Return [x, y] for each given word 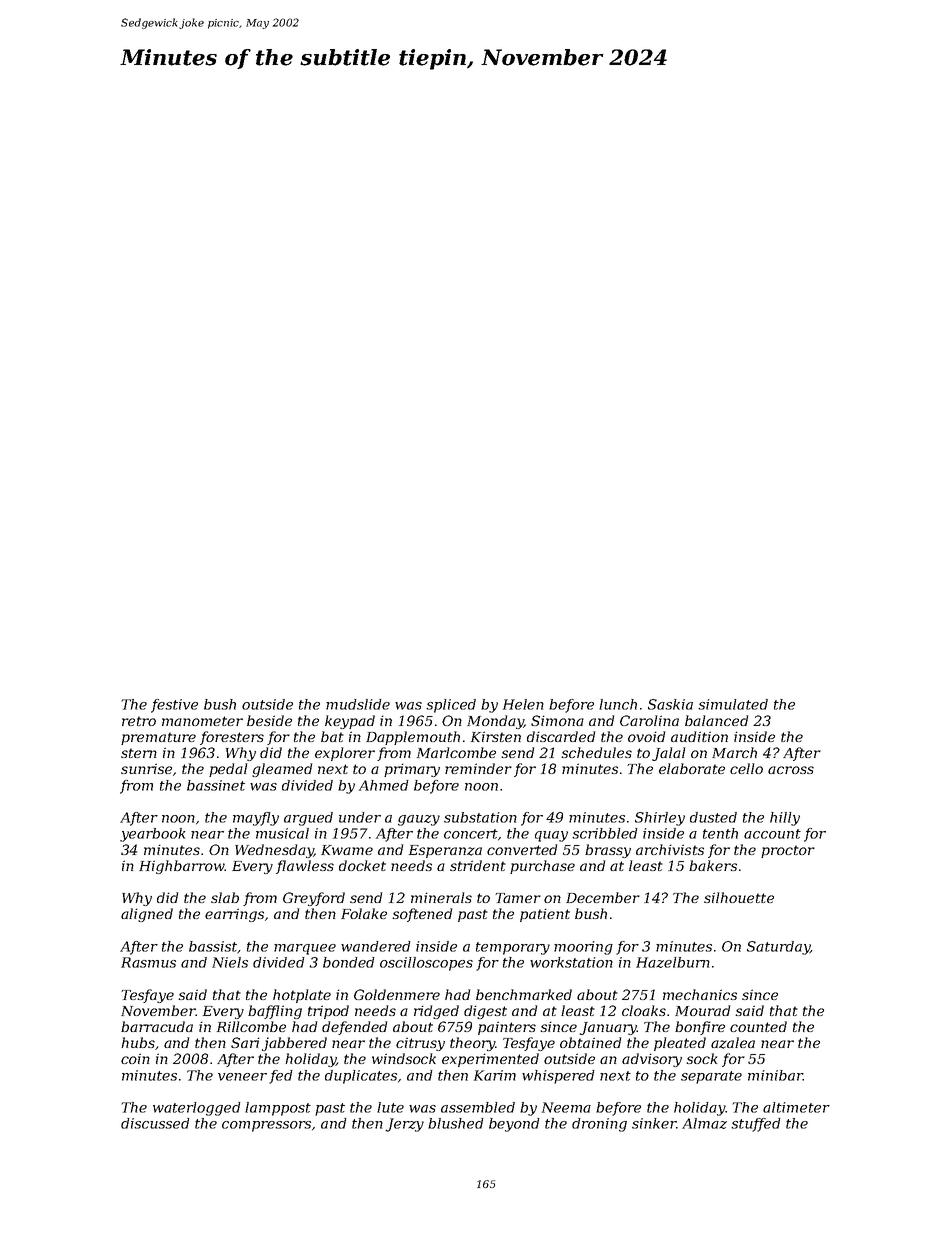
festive [174, 706]
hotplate [302, 996]
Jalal [668, 754]
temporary [513, 948]
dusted [713, 817]
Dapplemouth [413, 738]
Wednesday [274, 851]
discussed [155, 1123]
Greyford [314, 899]
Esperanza [445, 851]
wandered [376, 946]
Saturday [778, 948]
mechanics [700, 994]
